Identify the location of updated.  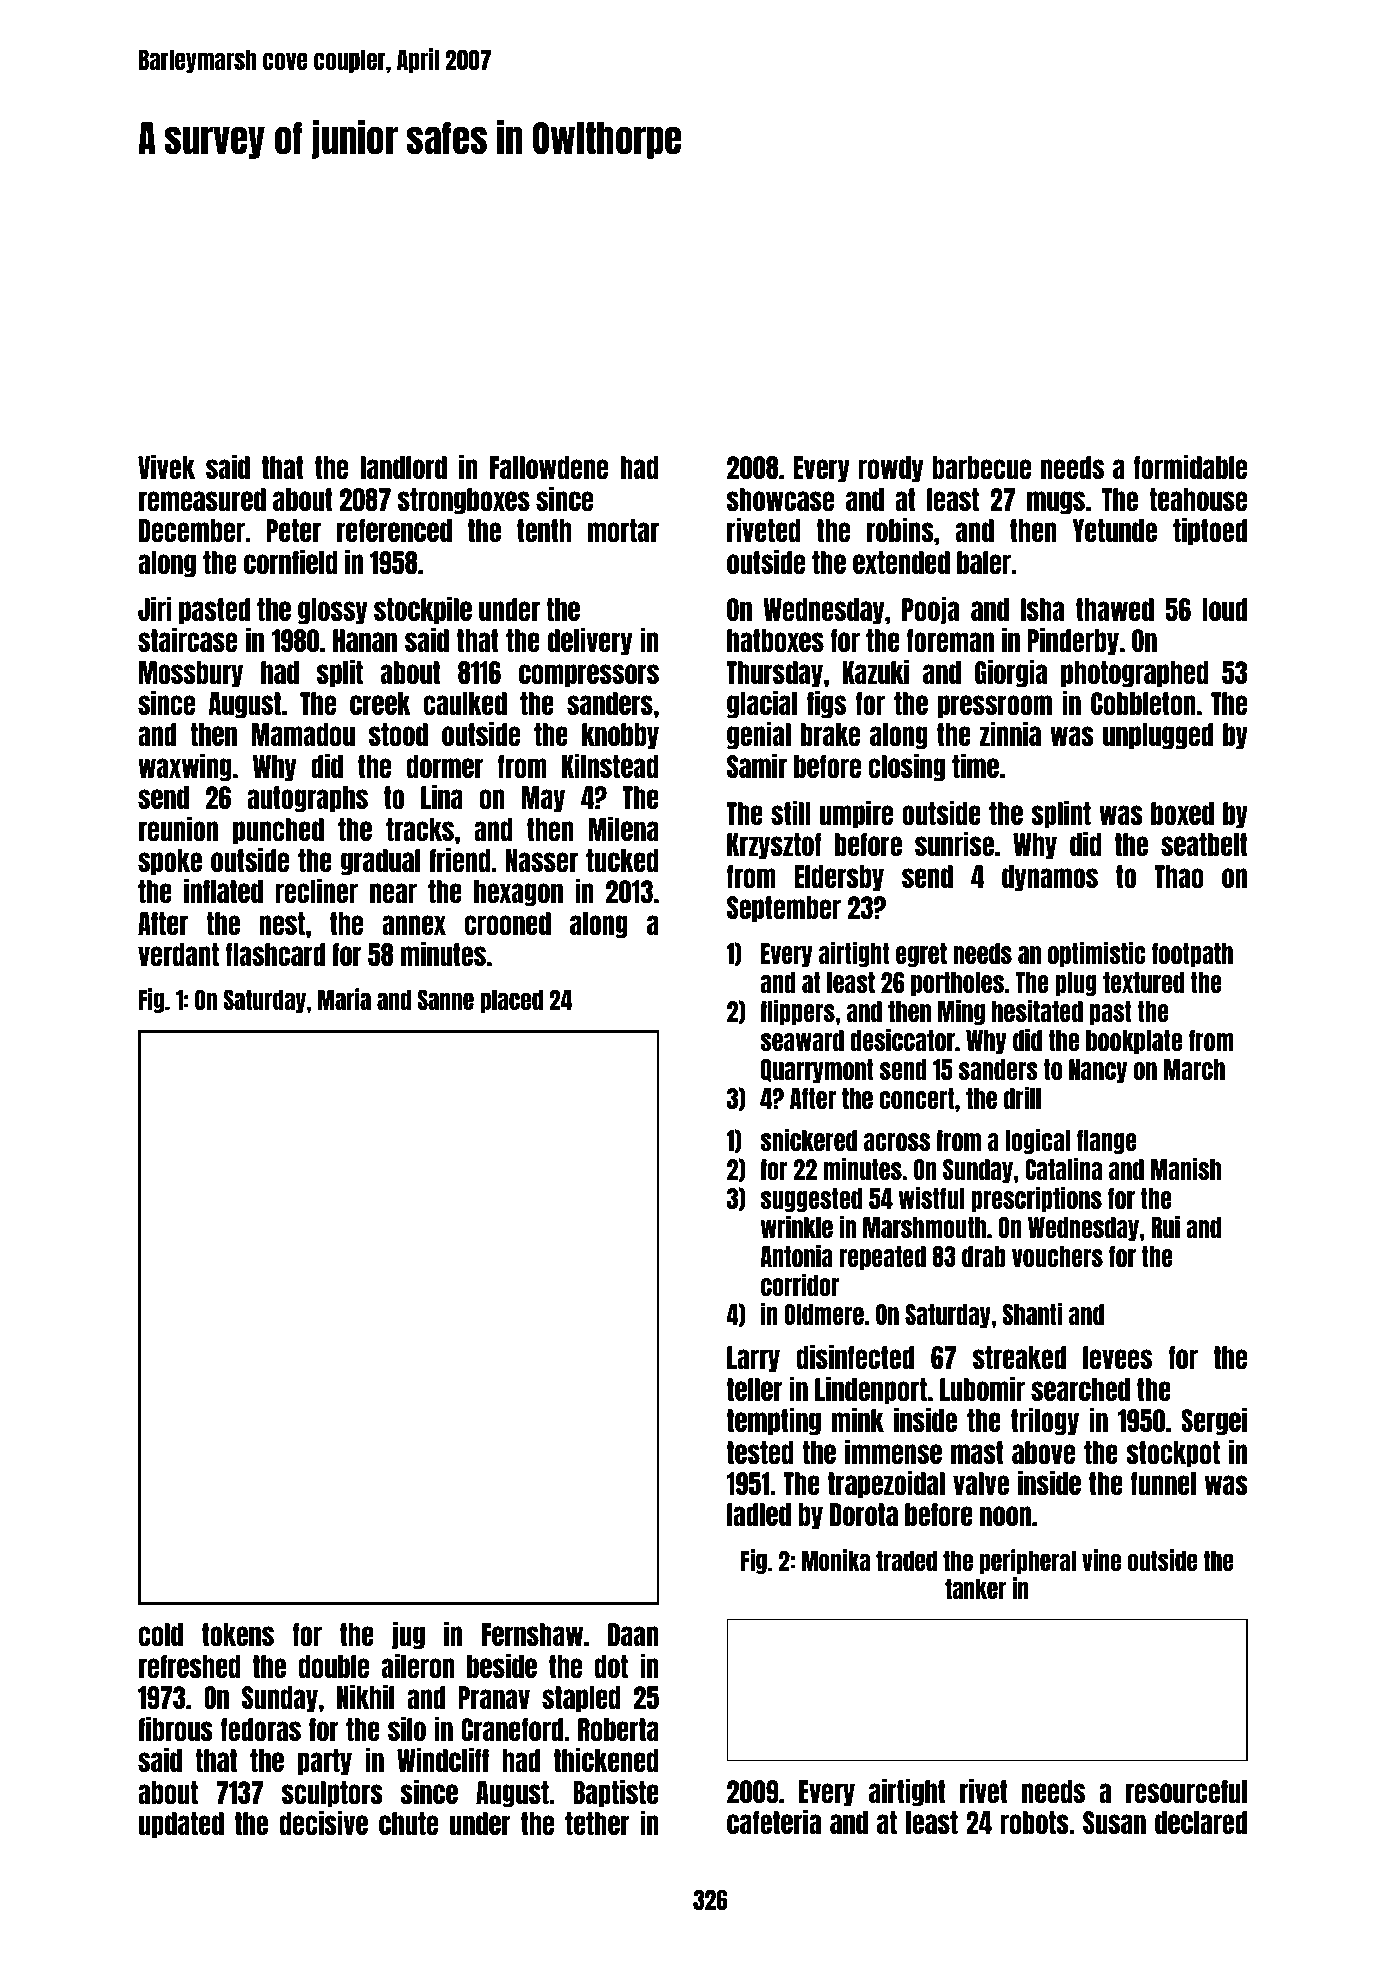
(181, 1825).
